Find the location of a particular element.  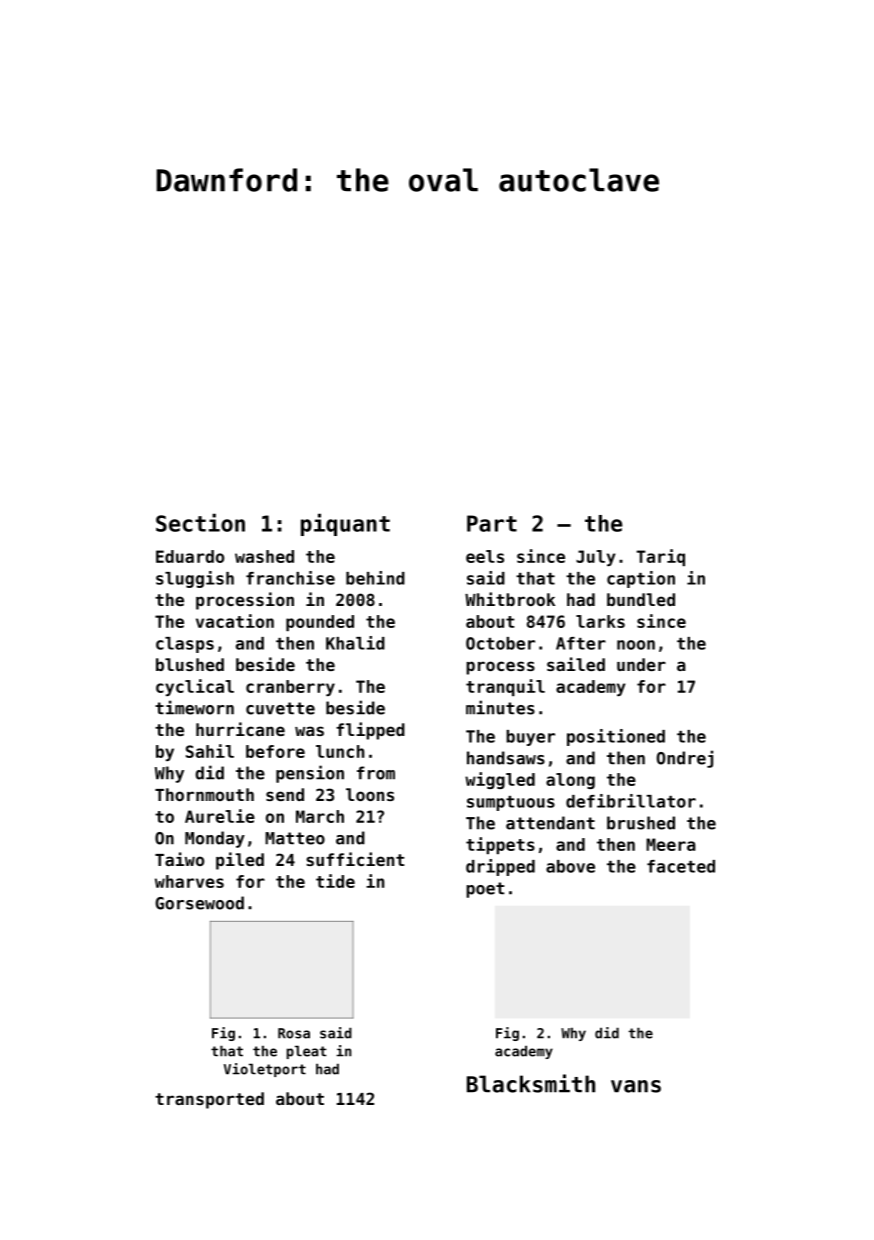

Rosa is located at coordinates (294, 1033).
